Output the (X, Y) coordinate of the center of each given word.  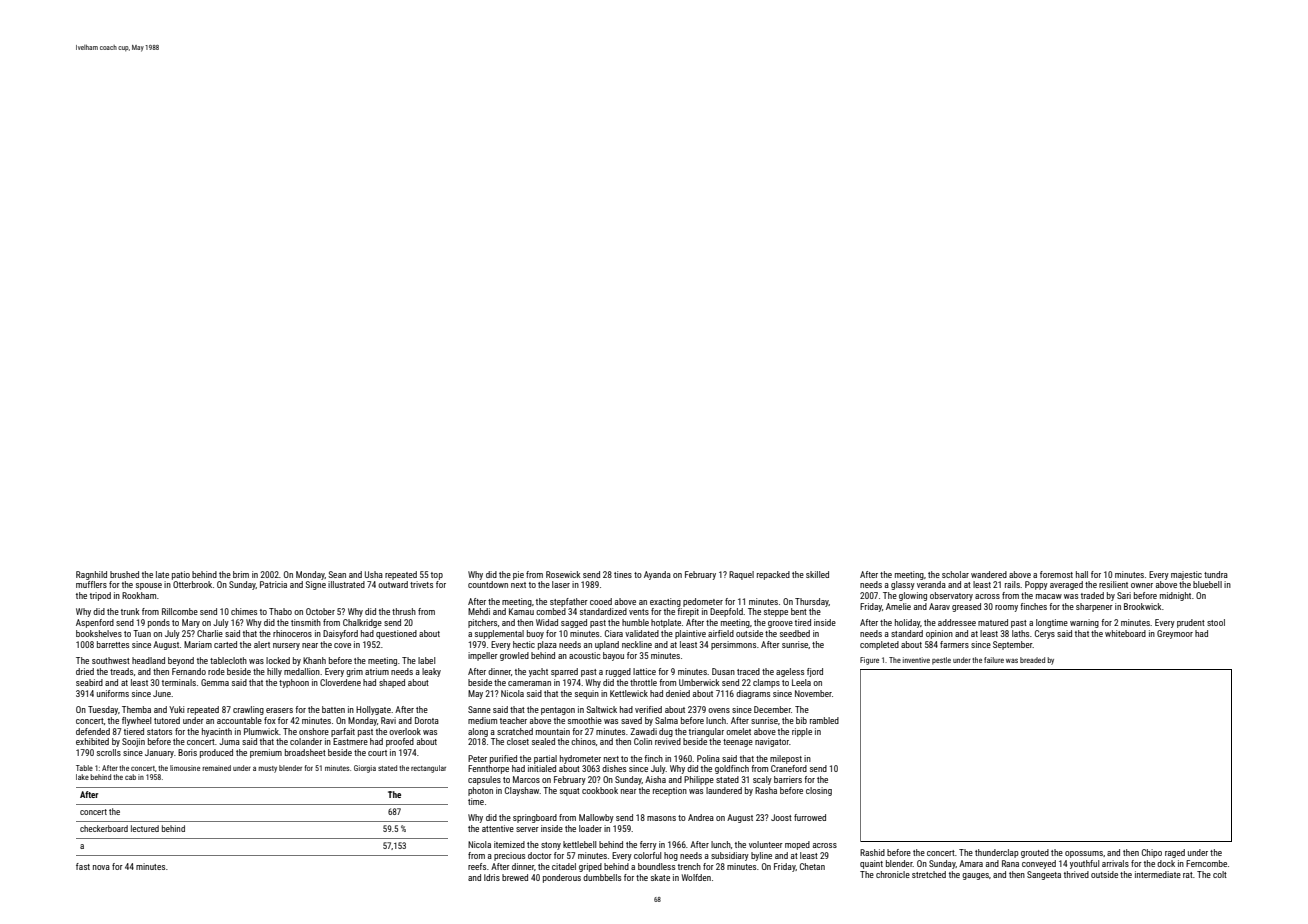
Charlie (210, 633)
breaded (1032, 660)
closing (819, 791)
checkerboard (104, 828)
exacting (665, 602)
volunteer (766, 844)
